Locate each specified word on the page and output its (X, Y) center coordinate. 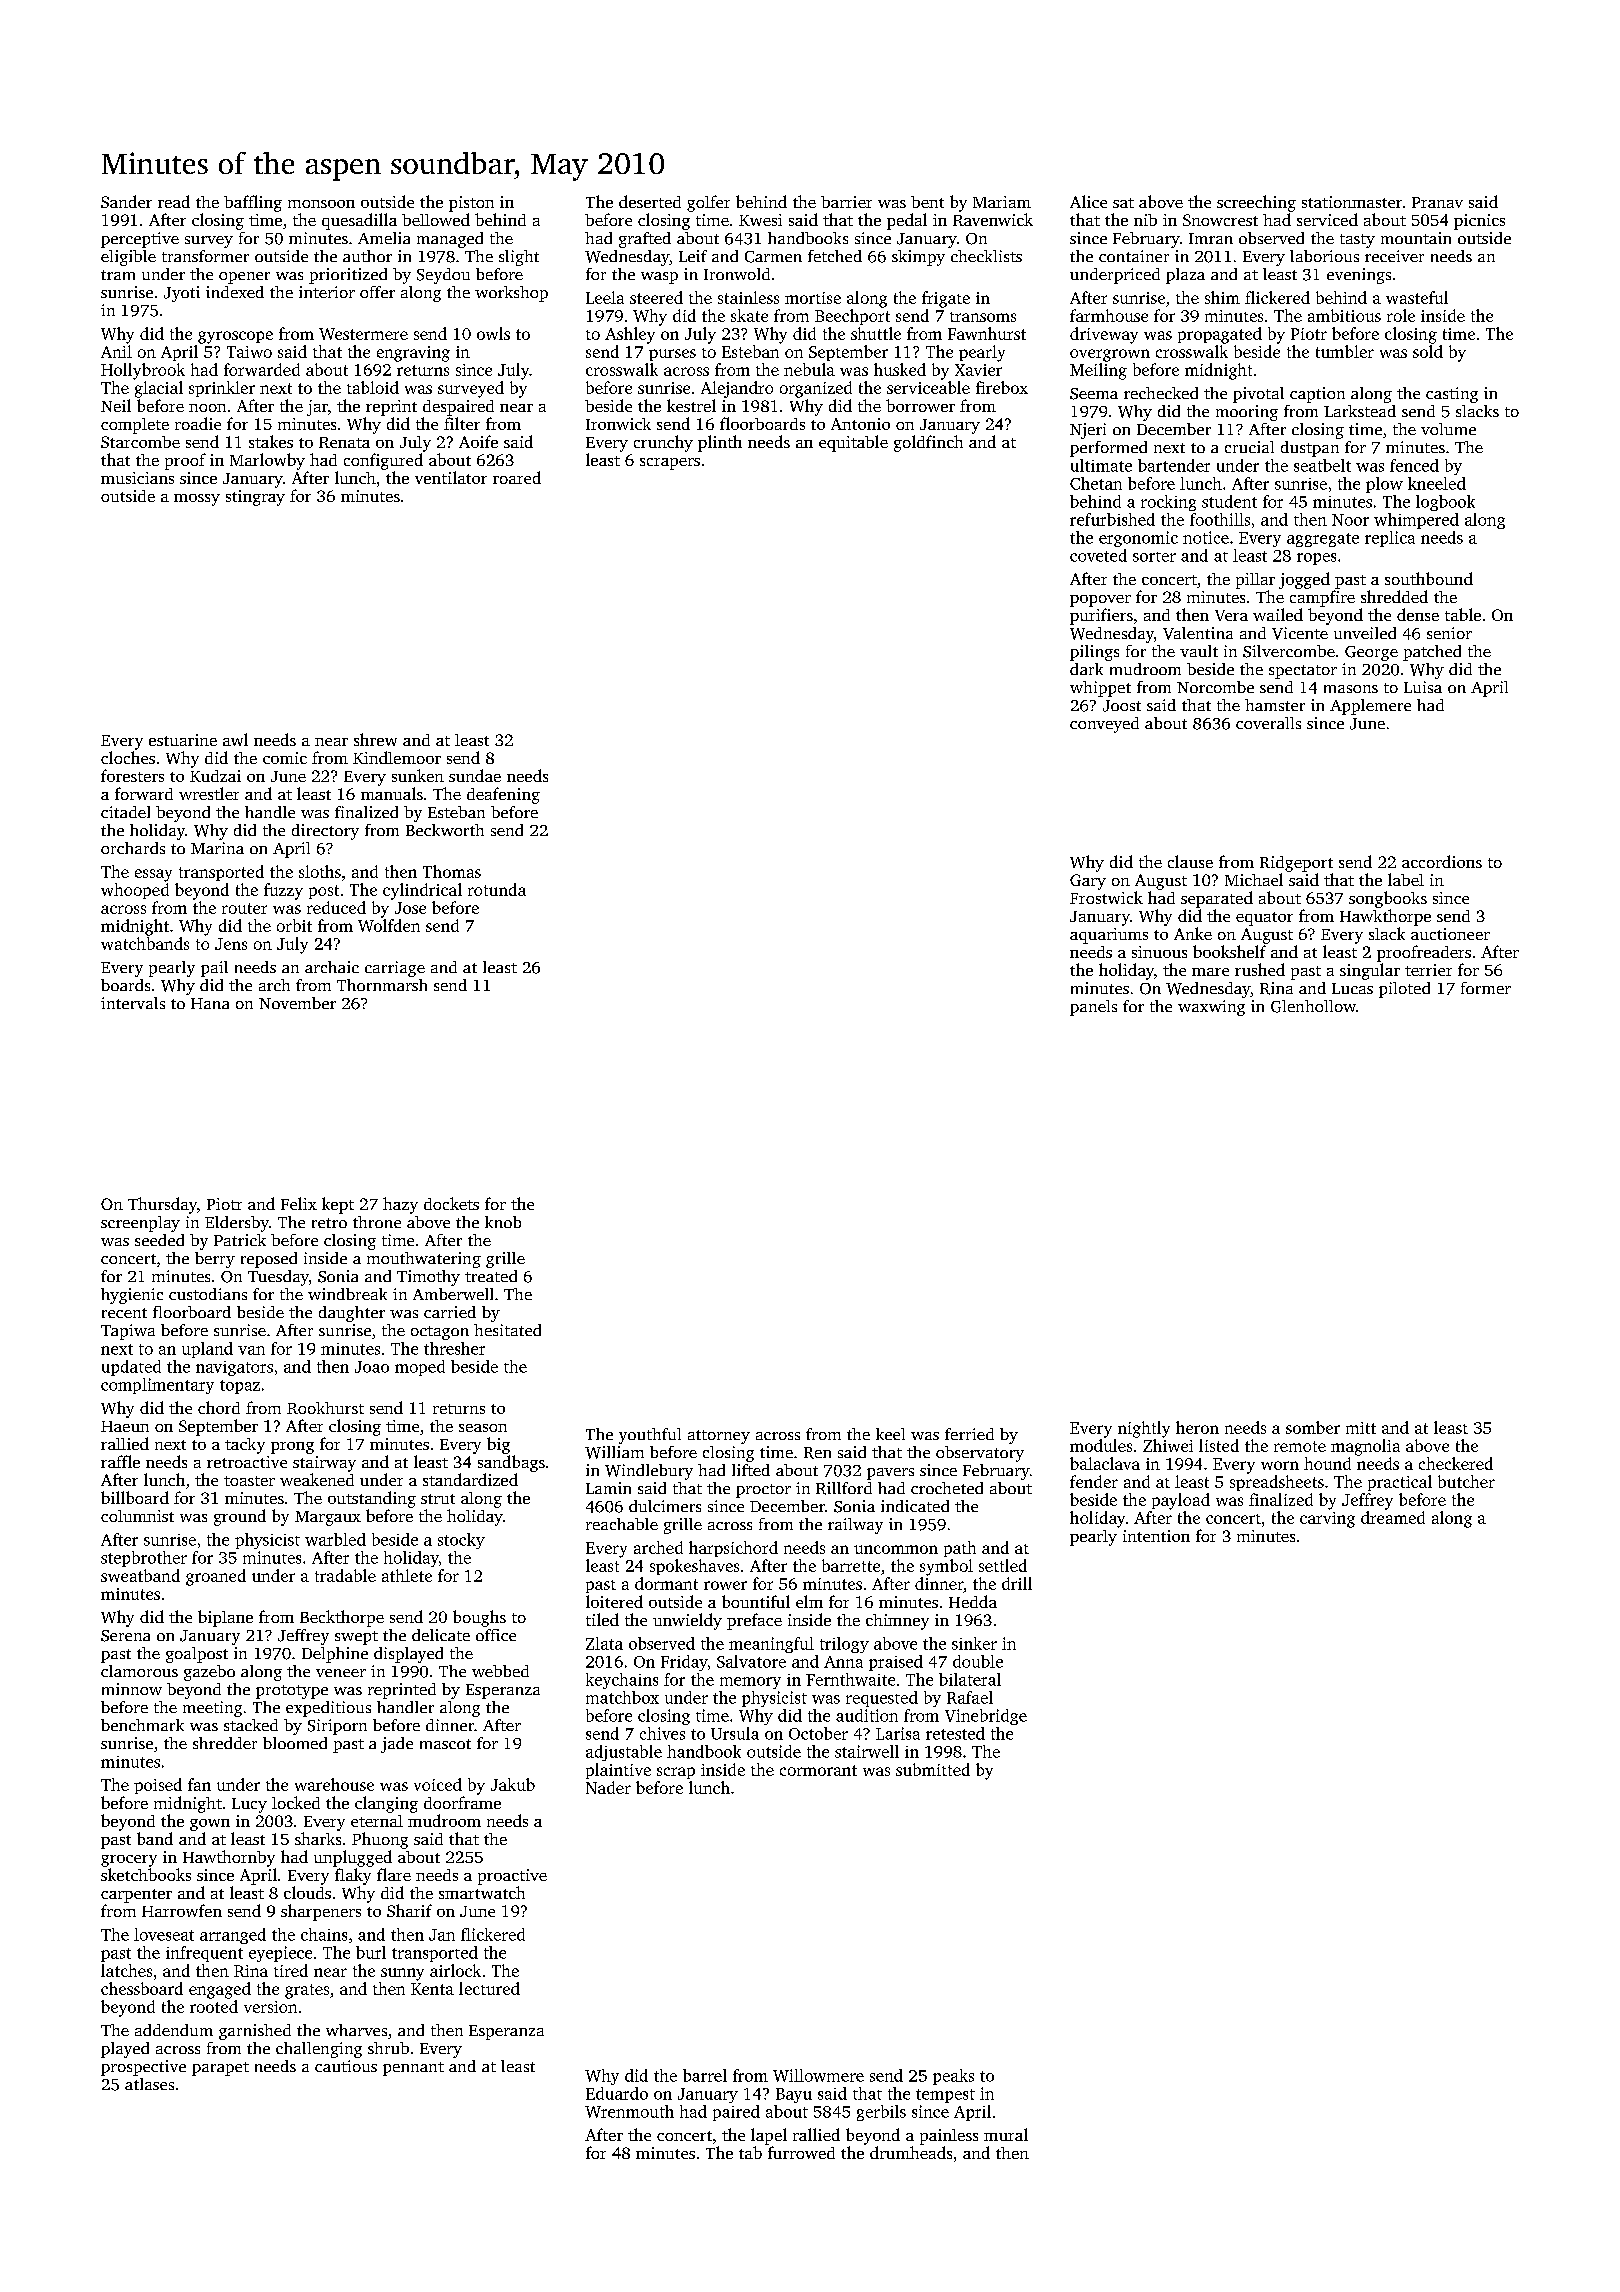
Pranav (1437, 202)
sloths (320, 871)
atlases (149, 2084)
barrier (846, 202)
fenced (1414, 465)
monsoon (321, 204)
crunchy (663, 443)
